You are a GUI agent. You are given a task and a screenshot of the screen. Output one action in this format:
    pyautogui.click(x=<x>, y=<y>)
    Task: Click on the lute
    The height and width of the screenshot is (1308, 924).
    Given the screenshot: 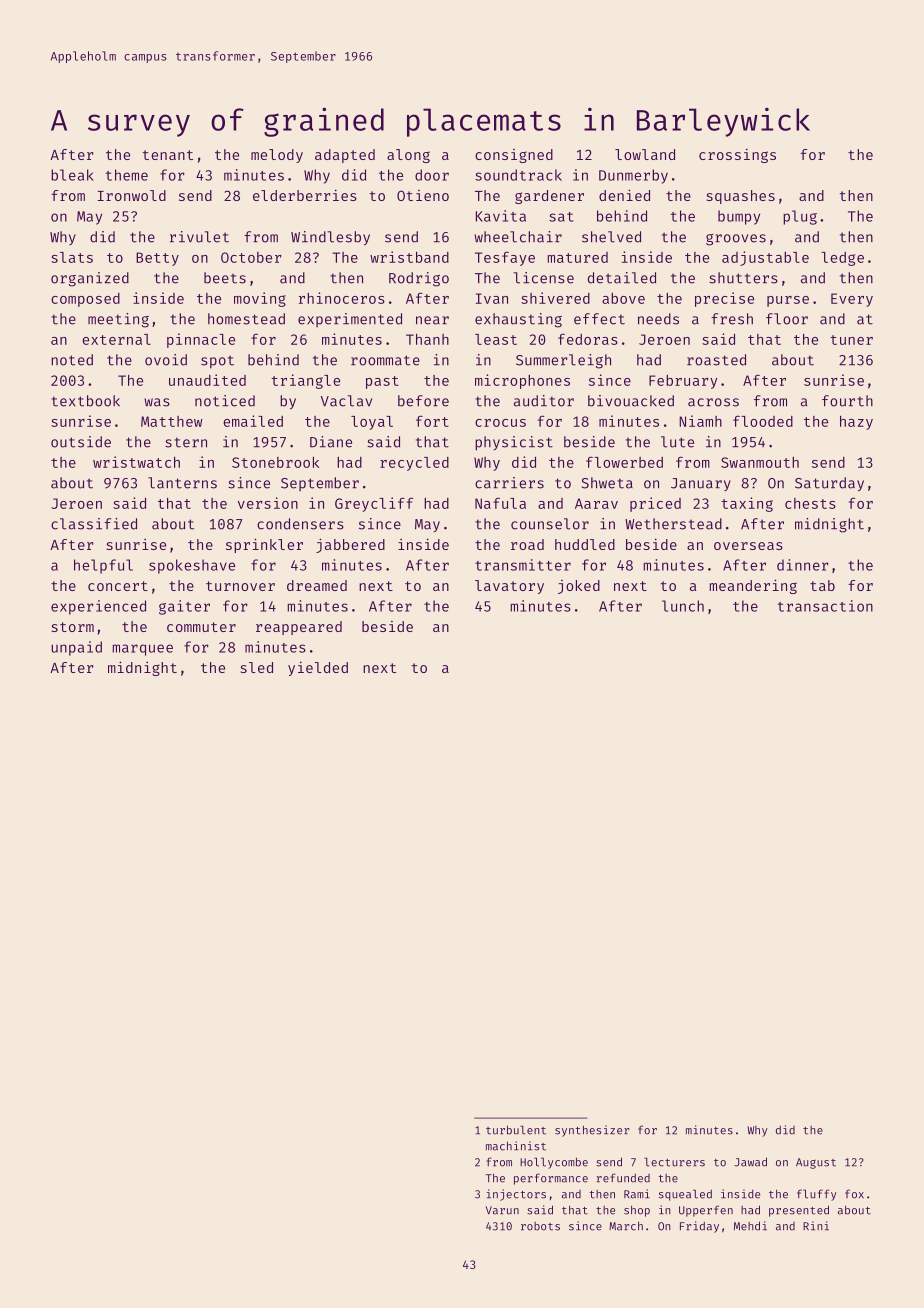 What is the action you would take?
    pyautogui.click(x=677, y=442)
